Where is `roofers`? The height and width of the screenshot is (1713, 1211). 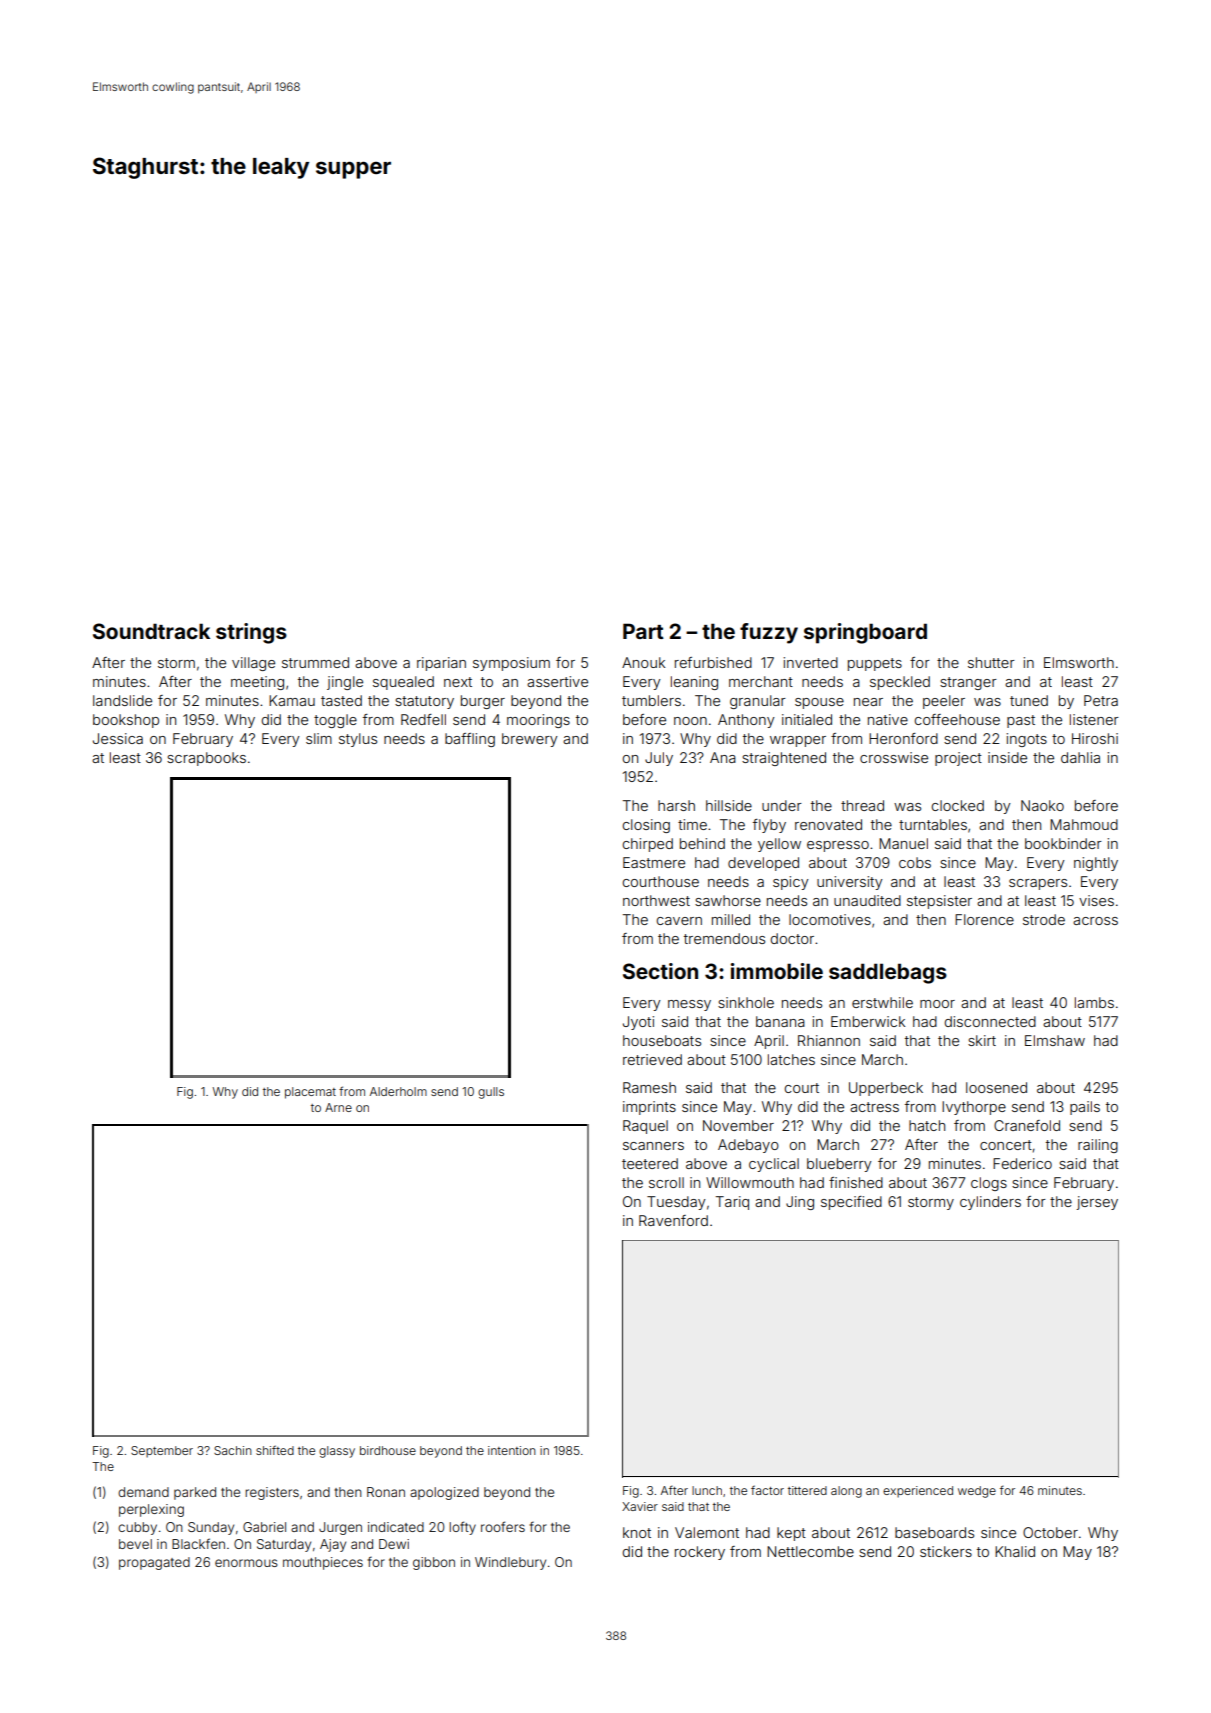
roofers is located at coordinates (503, 1526).
